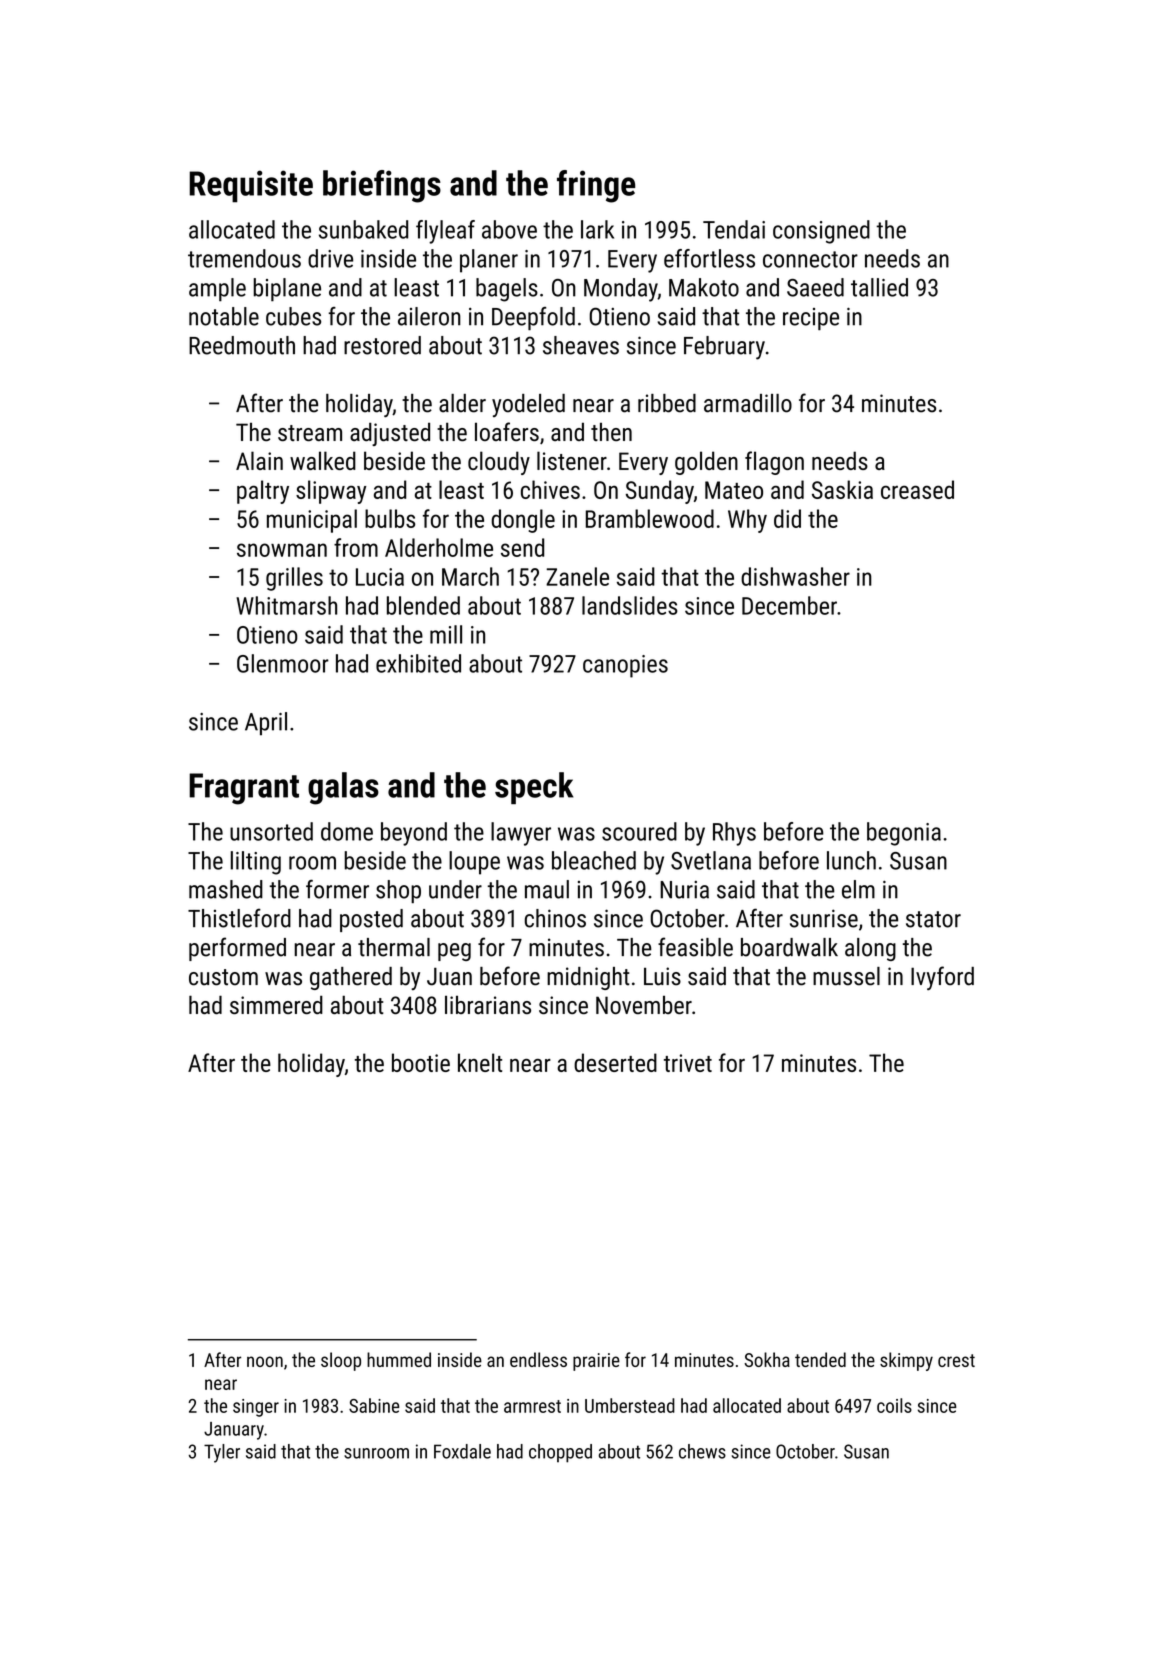  I want to click on performed, so click(237, 949).
